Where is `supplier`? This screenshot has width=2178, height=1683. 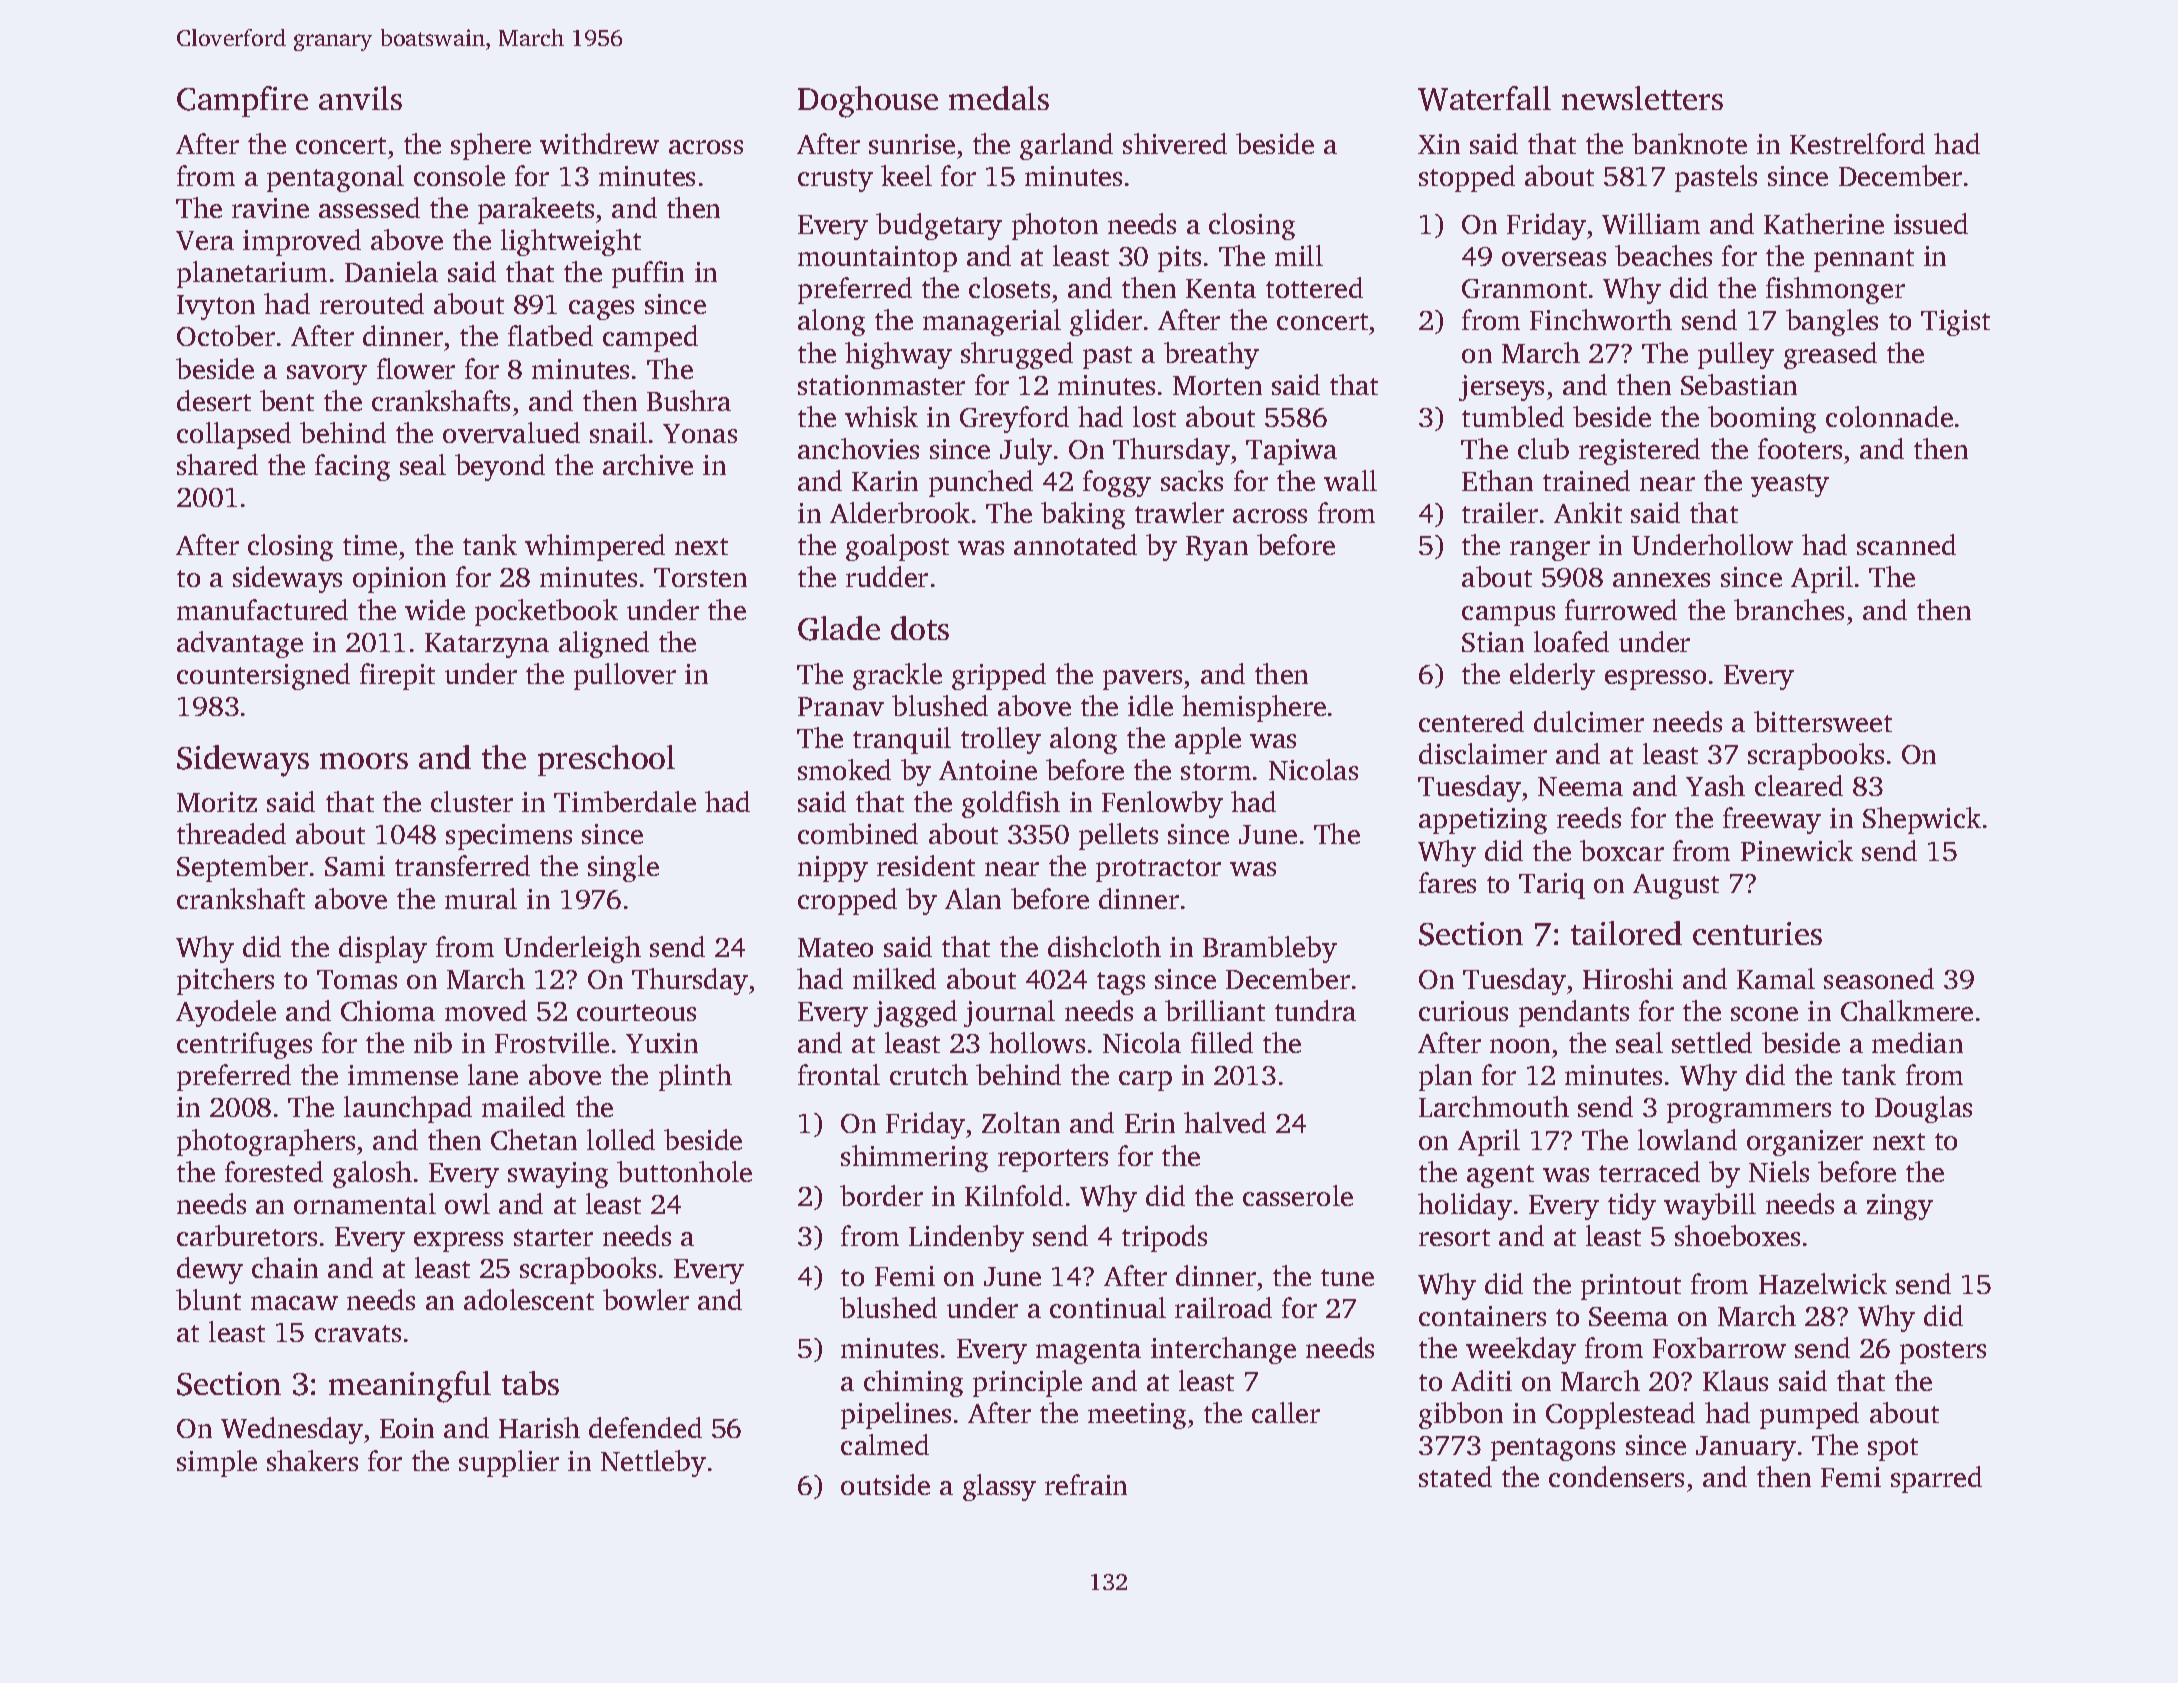 supplier is located at coordinates (509, 1463).
